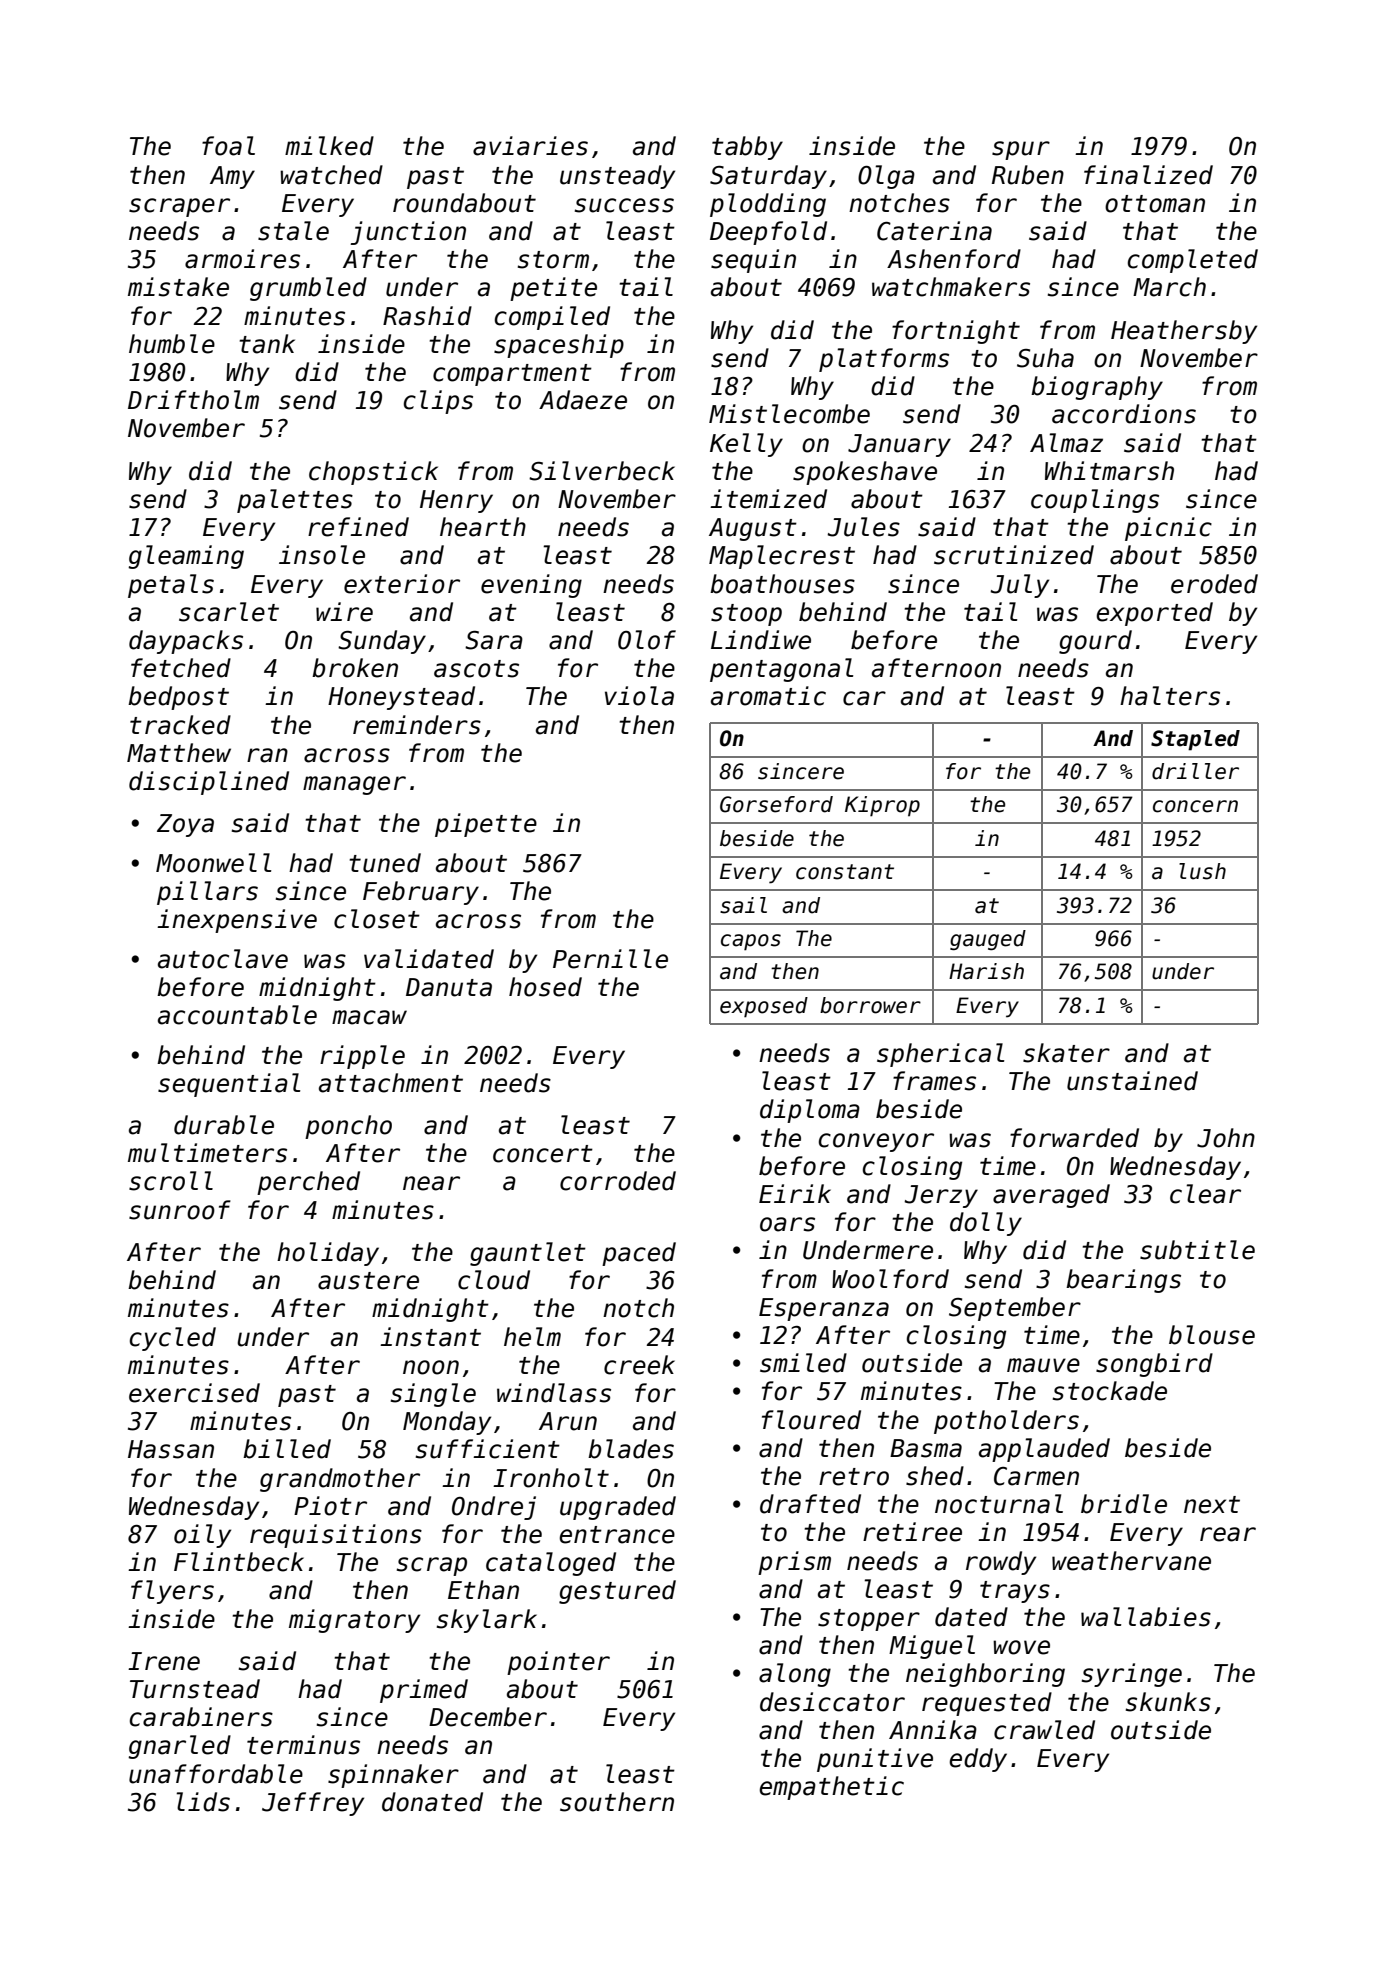 This page has height=1969, width=1386. I want to click on southern, so click(617, 1802).
